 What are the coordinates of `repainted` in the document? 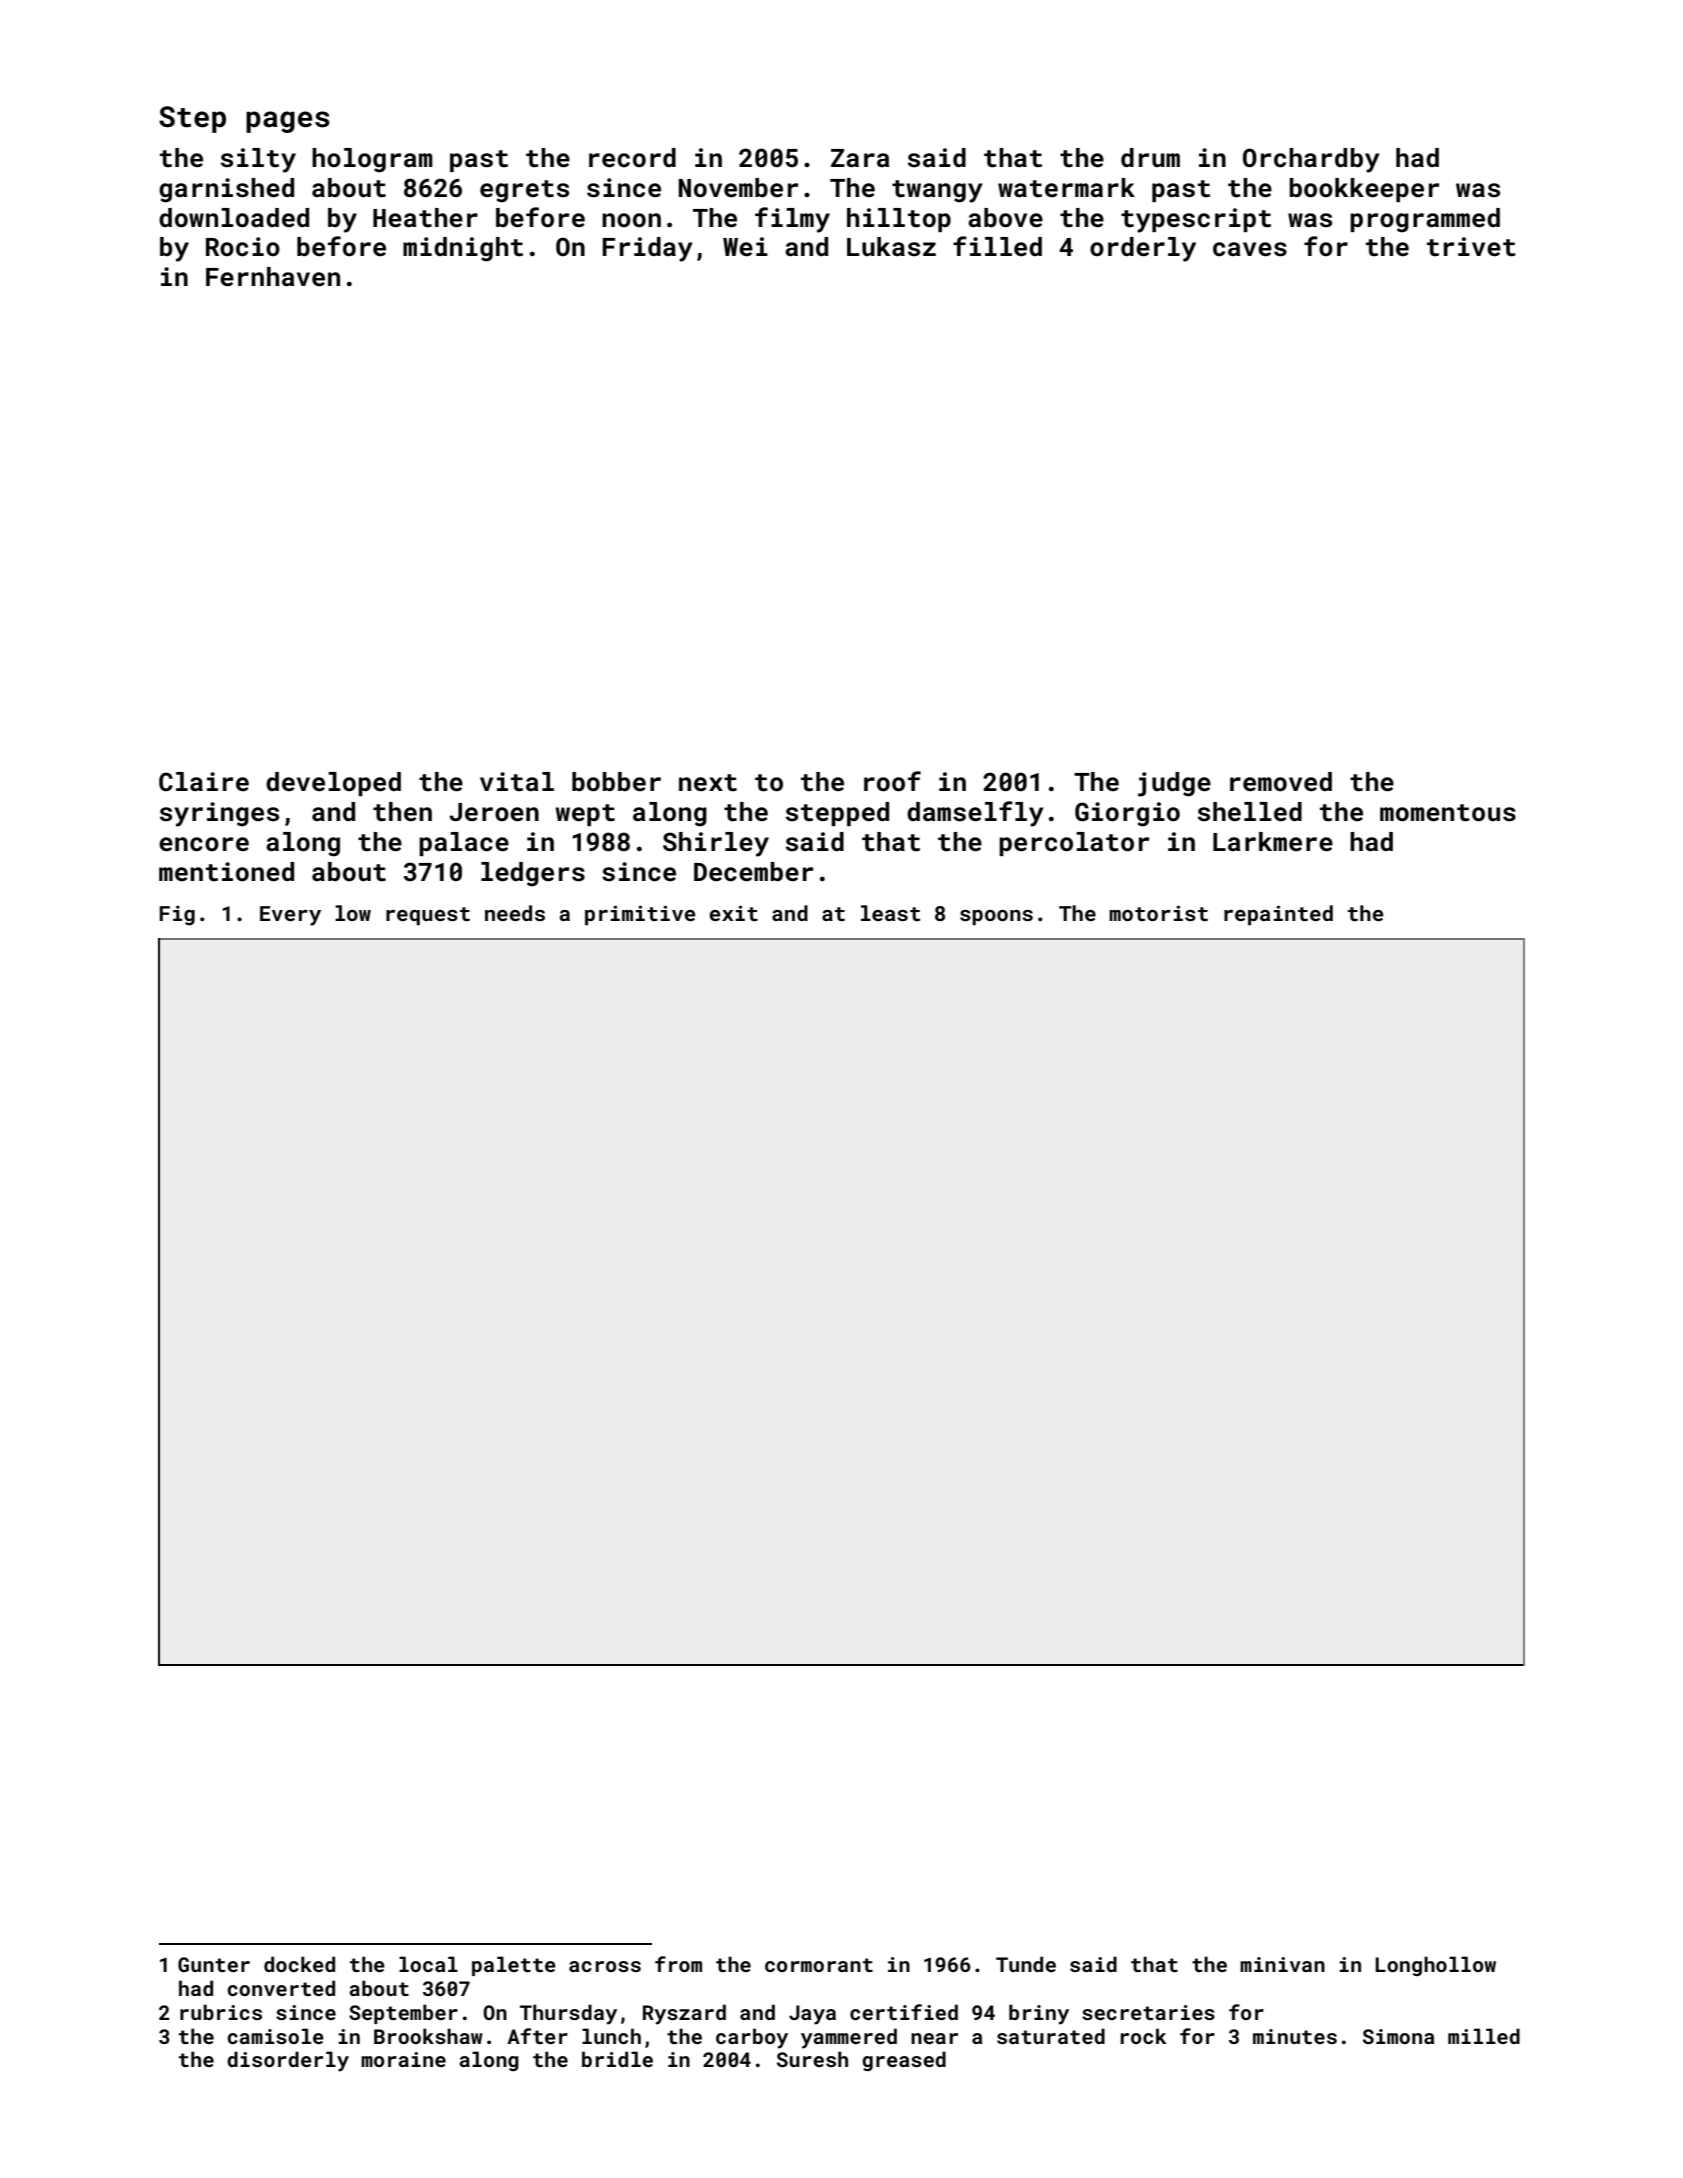 It's located at (1278, 915).
